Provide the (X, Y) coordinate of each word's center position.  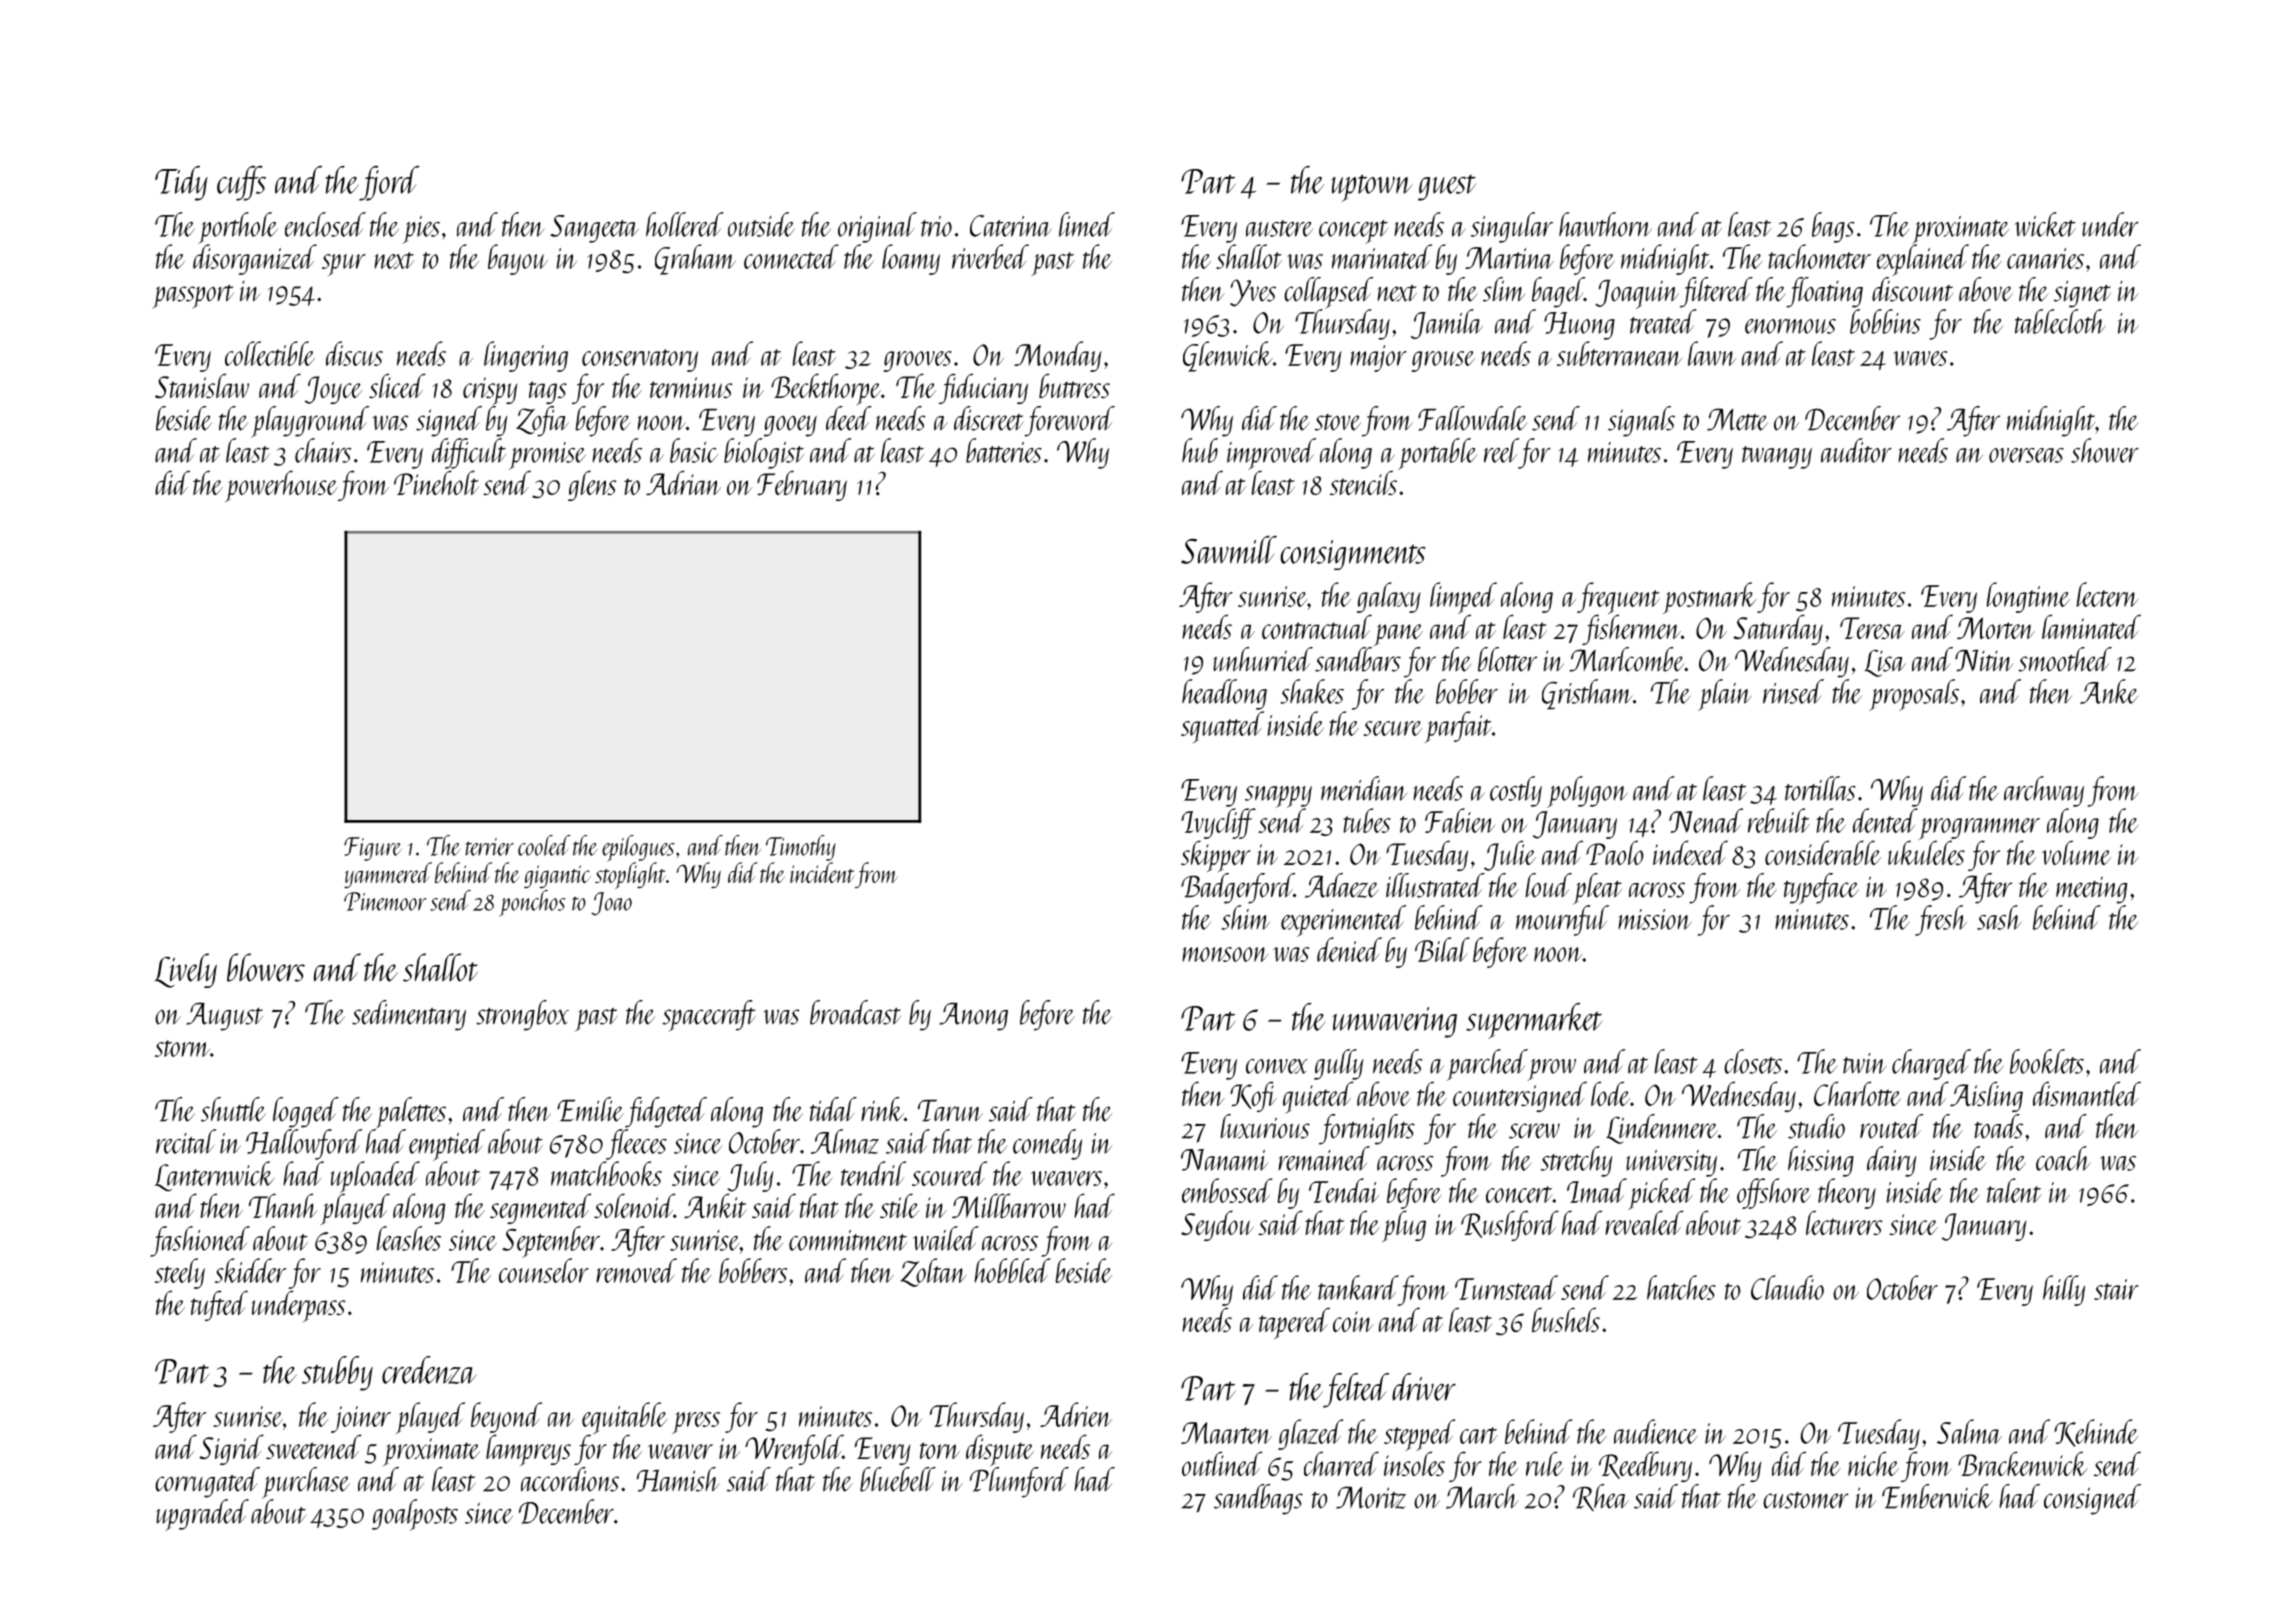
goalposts (415, 1515)
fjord (389, 183)
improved (1271, 454)
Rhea (1601, 1497)
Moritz (1371, 1497)
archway (2044, 791)
